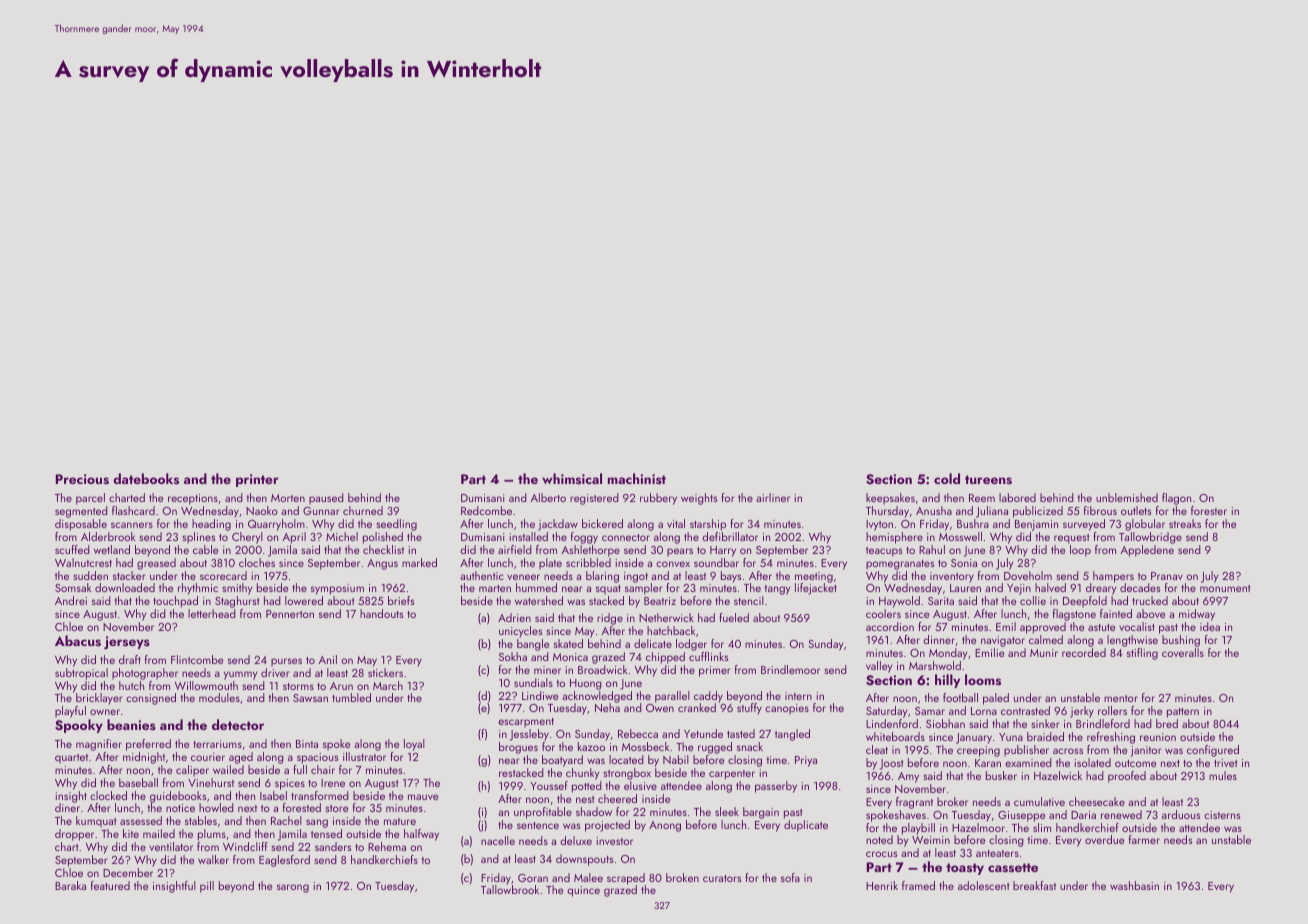  I want to click on Henrik, so click(882, 885).
